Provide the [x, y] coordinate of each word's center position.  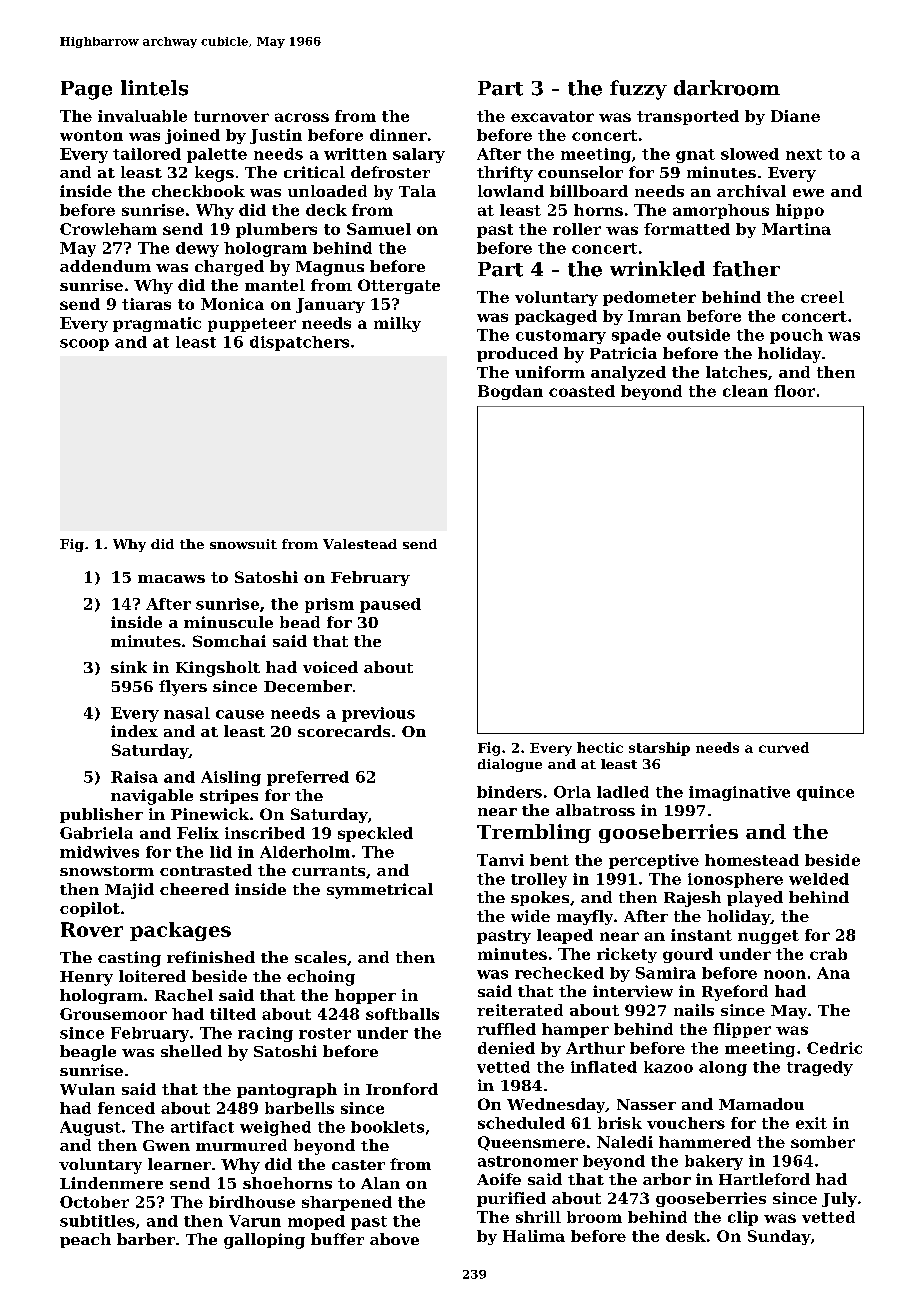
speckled [375, 834]
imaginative [739, 793]
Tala [417, 191]
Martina [796, 229]
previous [378, 714]
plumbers [276, 230]
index [134, 731]
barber [146, 1239]
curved [784, 747]
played [755, 899]
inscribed [265, 833]
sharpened [347, 1203]
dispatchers [299, 343]
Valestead [360, 544]
